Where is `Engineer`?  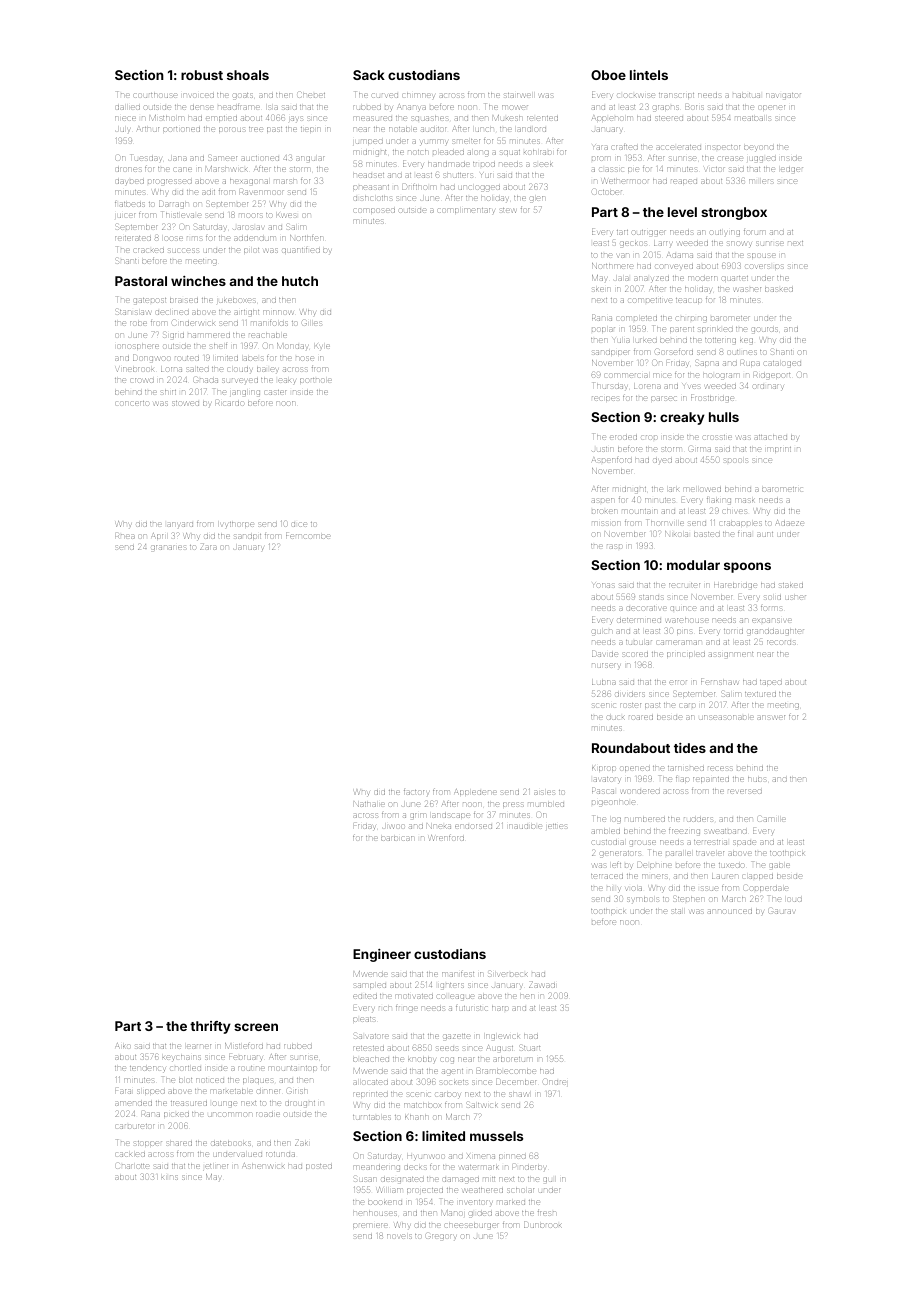 Engineer is located at coordinates (382, 955).
